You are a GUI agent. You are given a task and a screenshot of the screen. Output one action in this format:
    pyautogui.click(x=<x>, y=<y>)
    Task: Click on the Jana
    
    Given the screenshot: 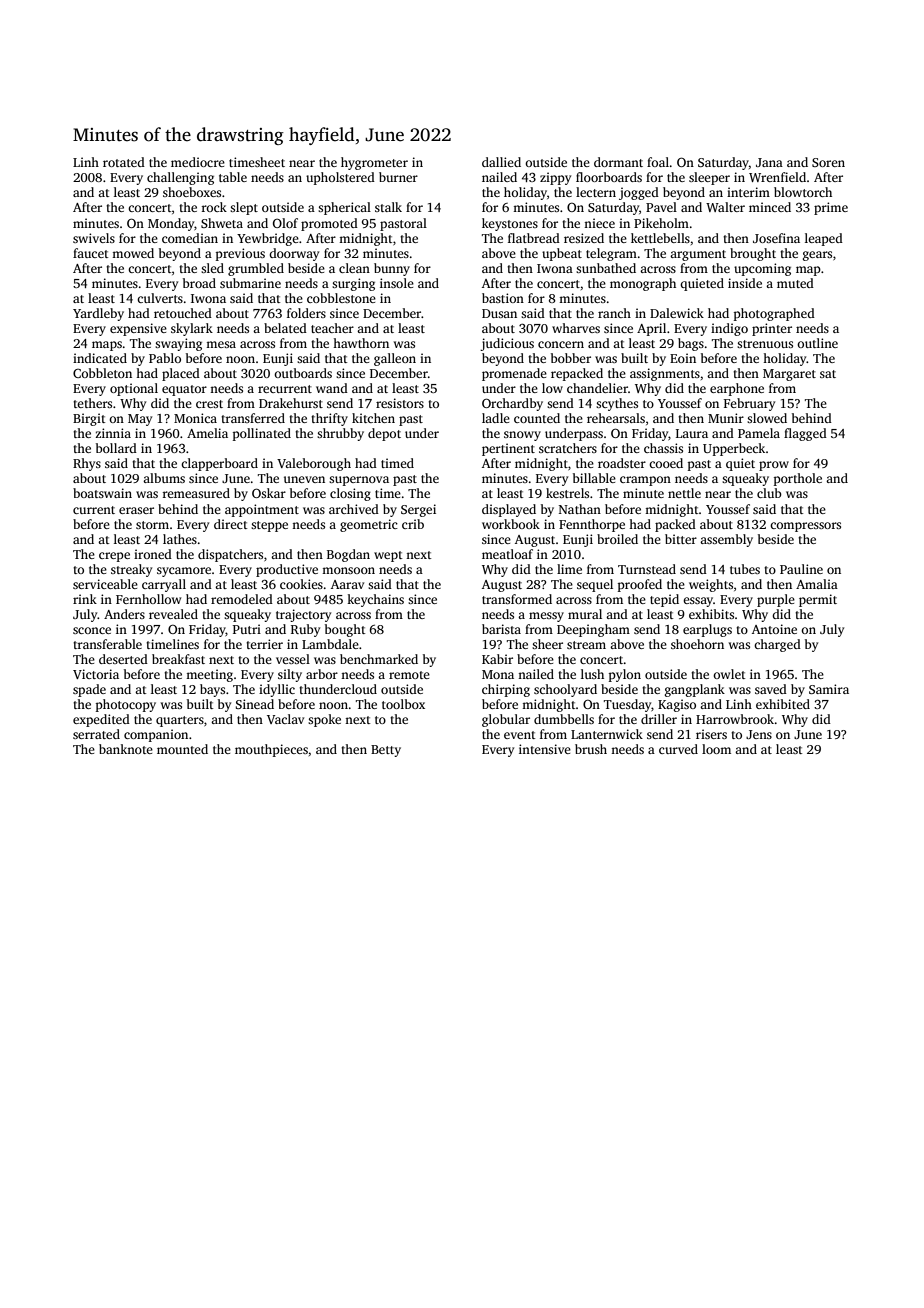 What is the action you would take?
    pyautogui.click(x=769, y=162)
